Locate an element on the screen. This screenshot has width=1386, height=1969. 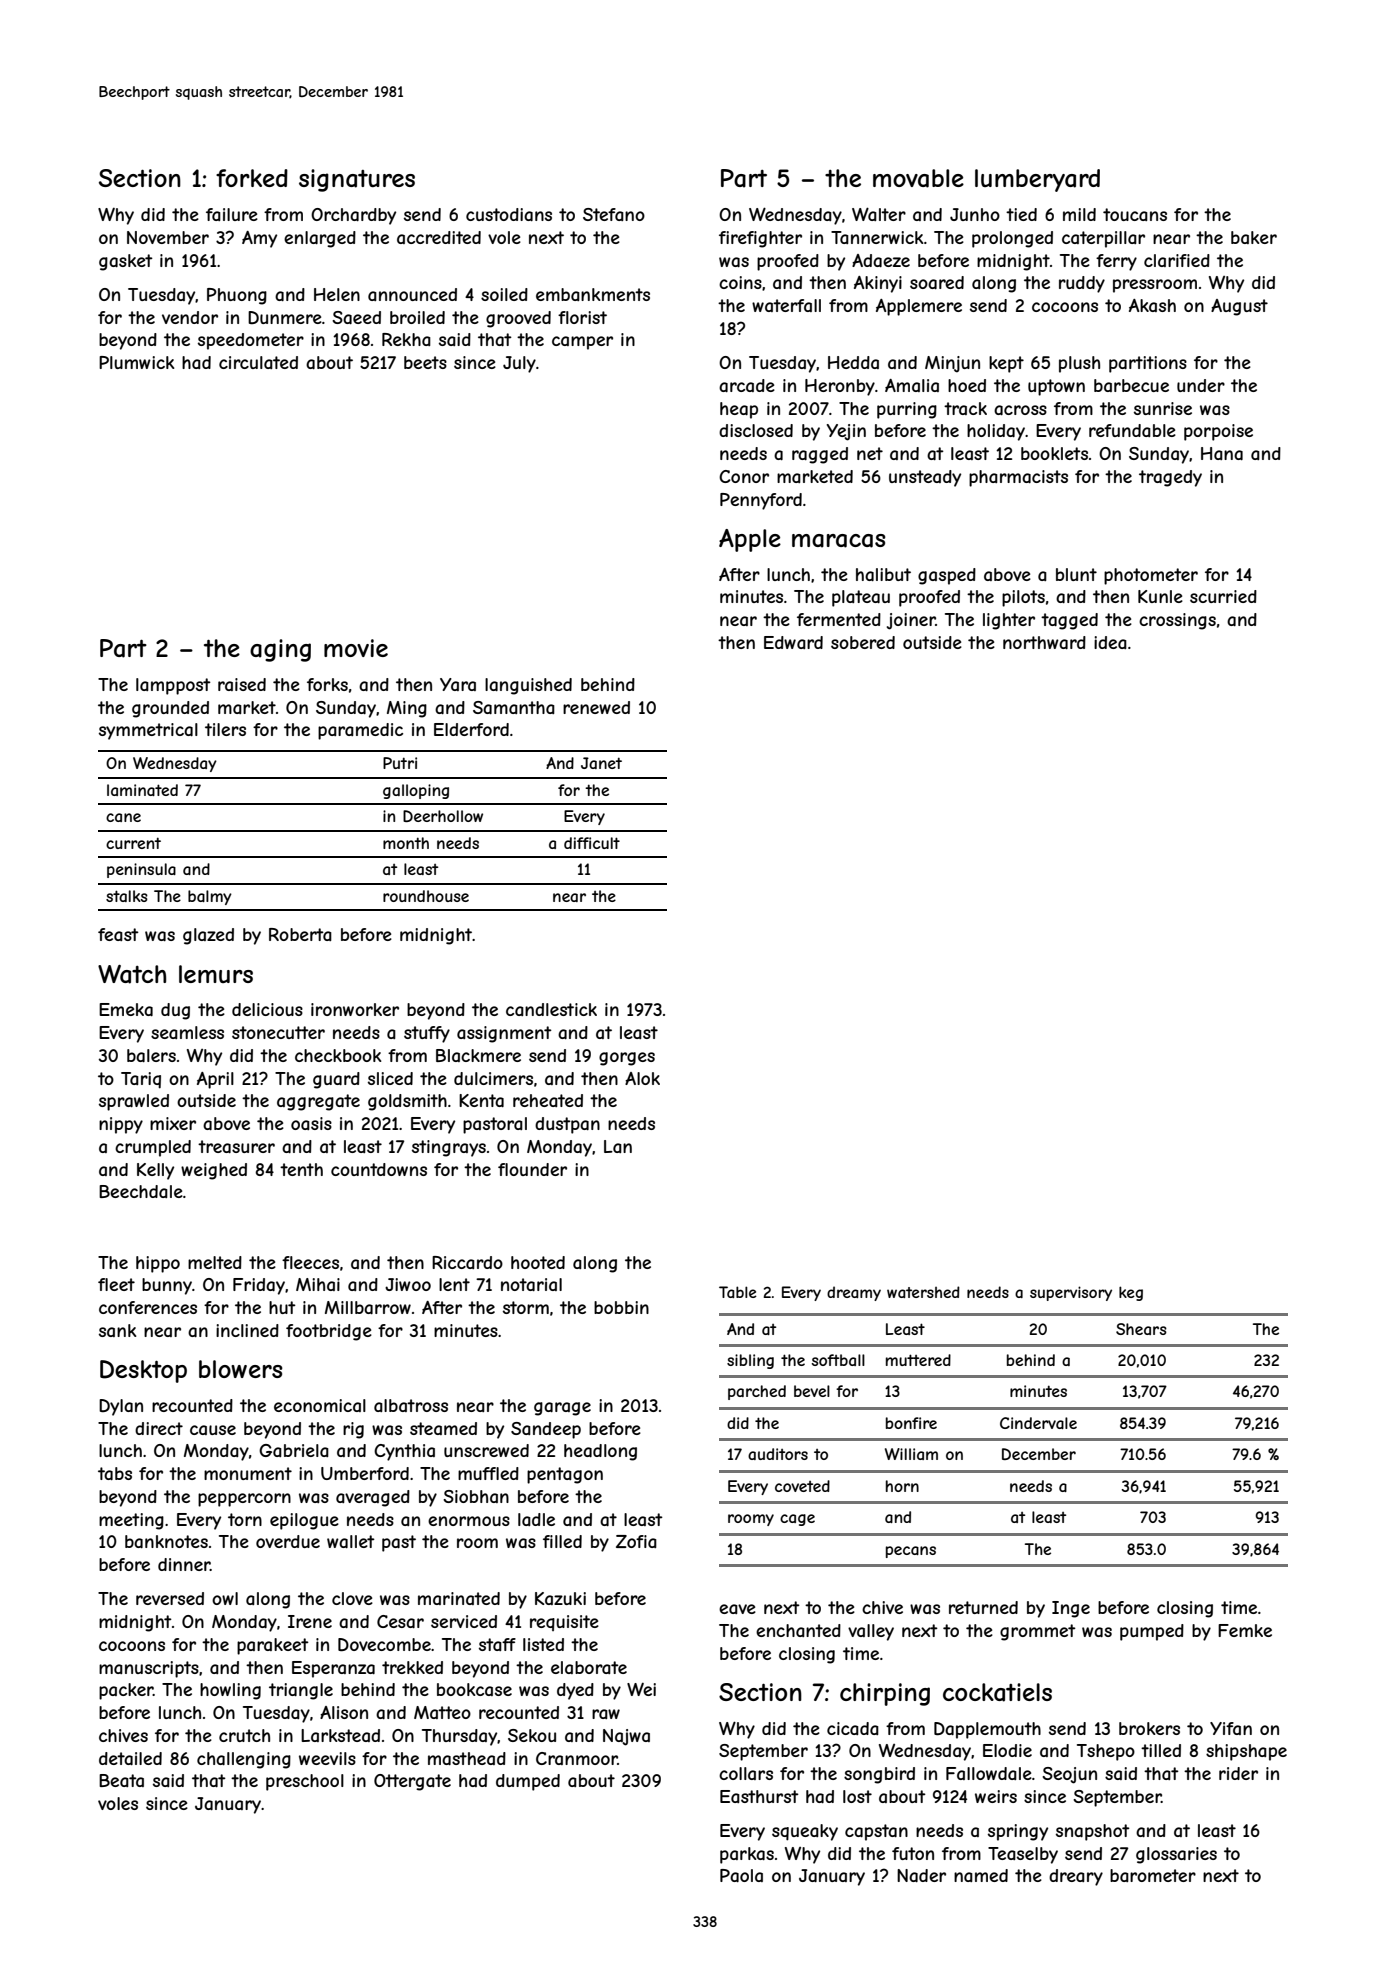
movable is located at coordinates (918, 178).
